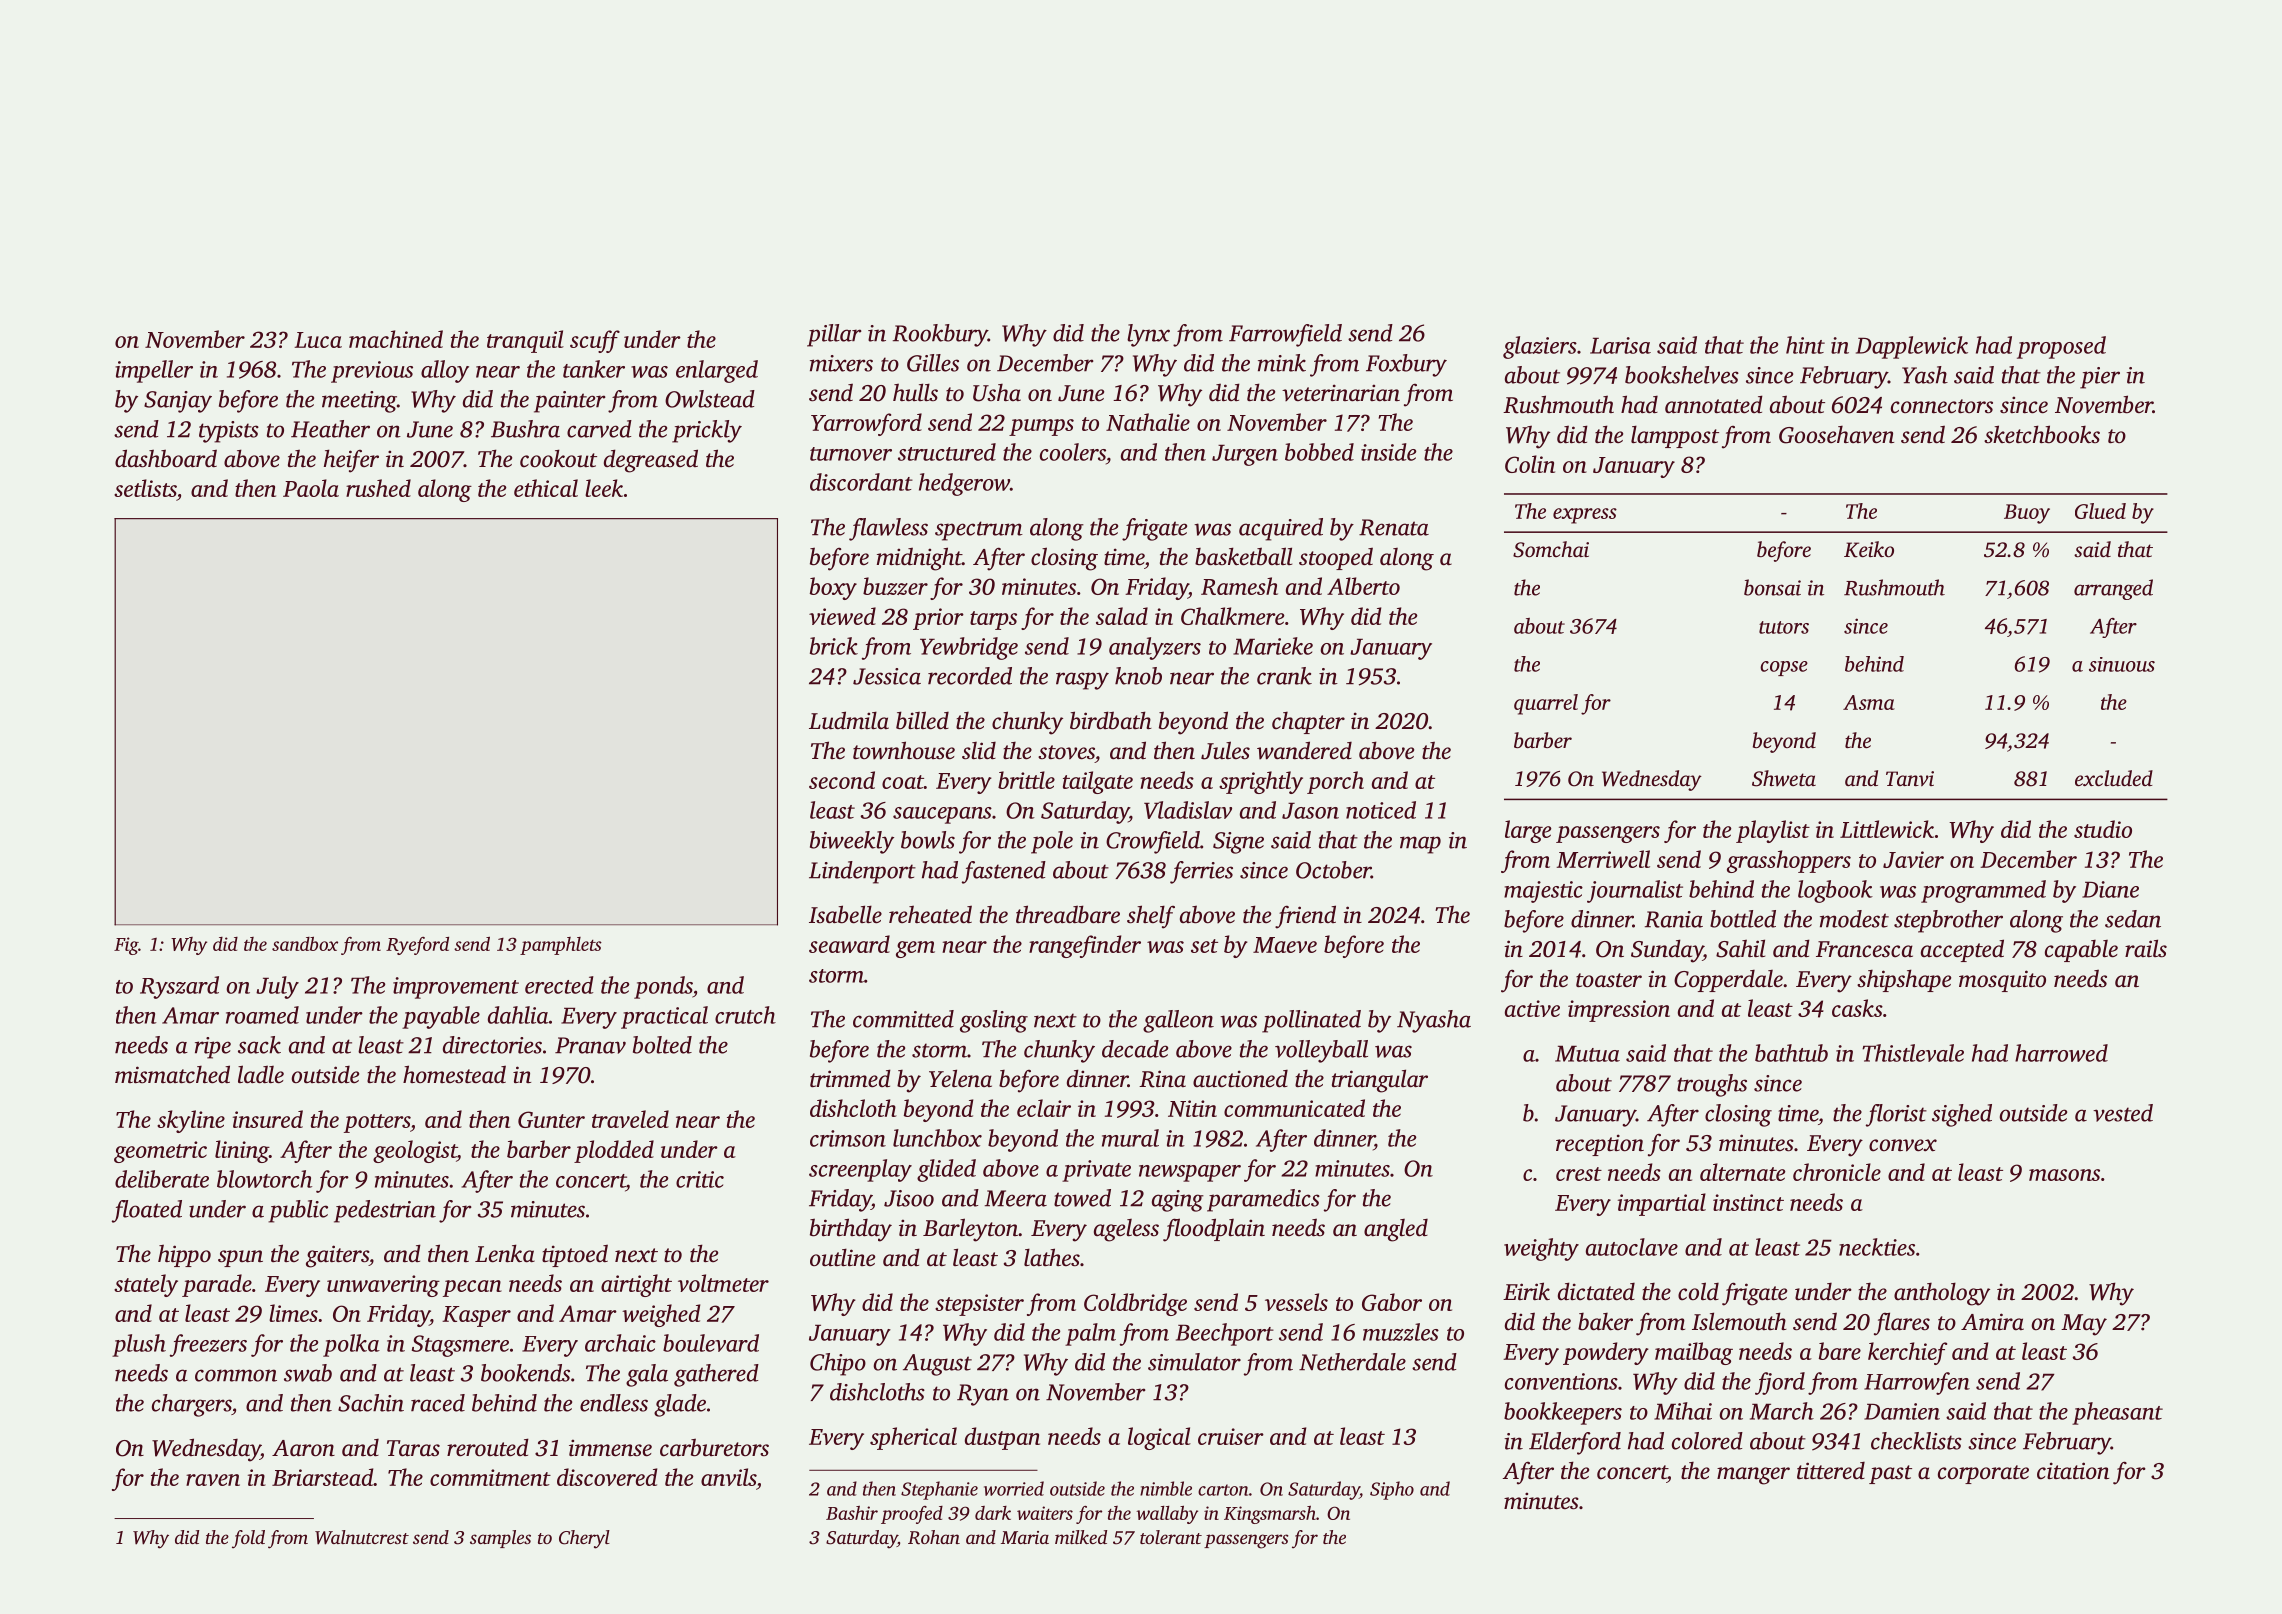 This image has width=2282, height=1614. I want to click on pillar, so click(834, 335).
